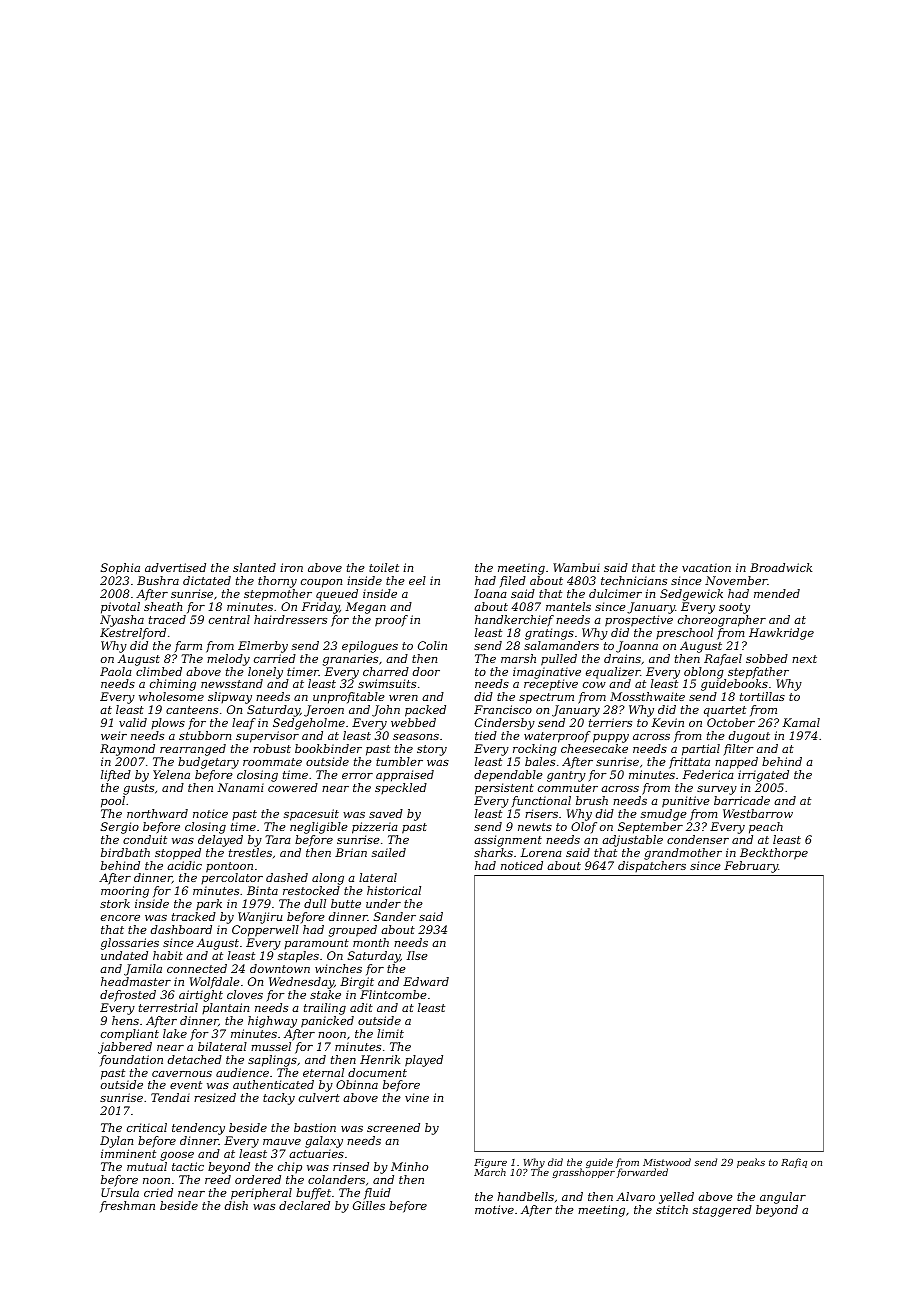 The height and width of the screenshot is (1308, 924). Describe the element at coordinates (127, 1206) in the screenshot. I see `freshman` at that location.
